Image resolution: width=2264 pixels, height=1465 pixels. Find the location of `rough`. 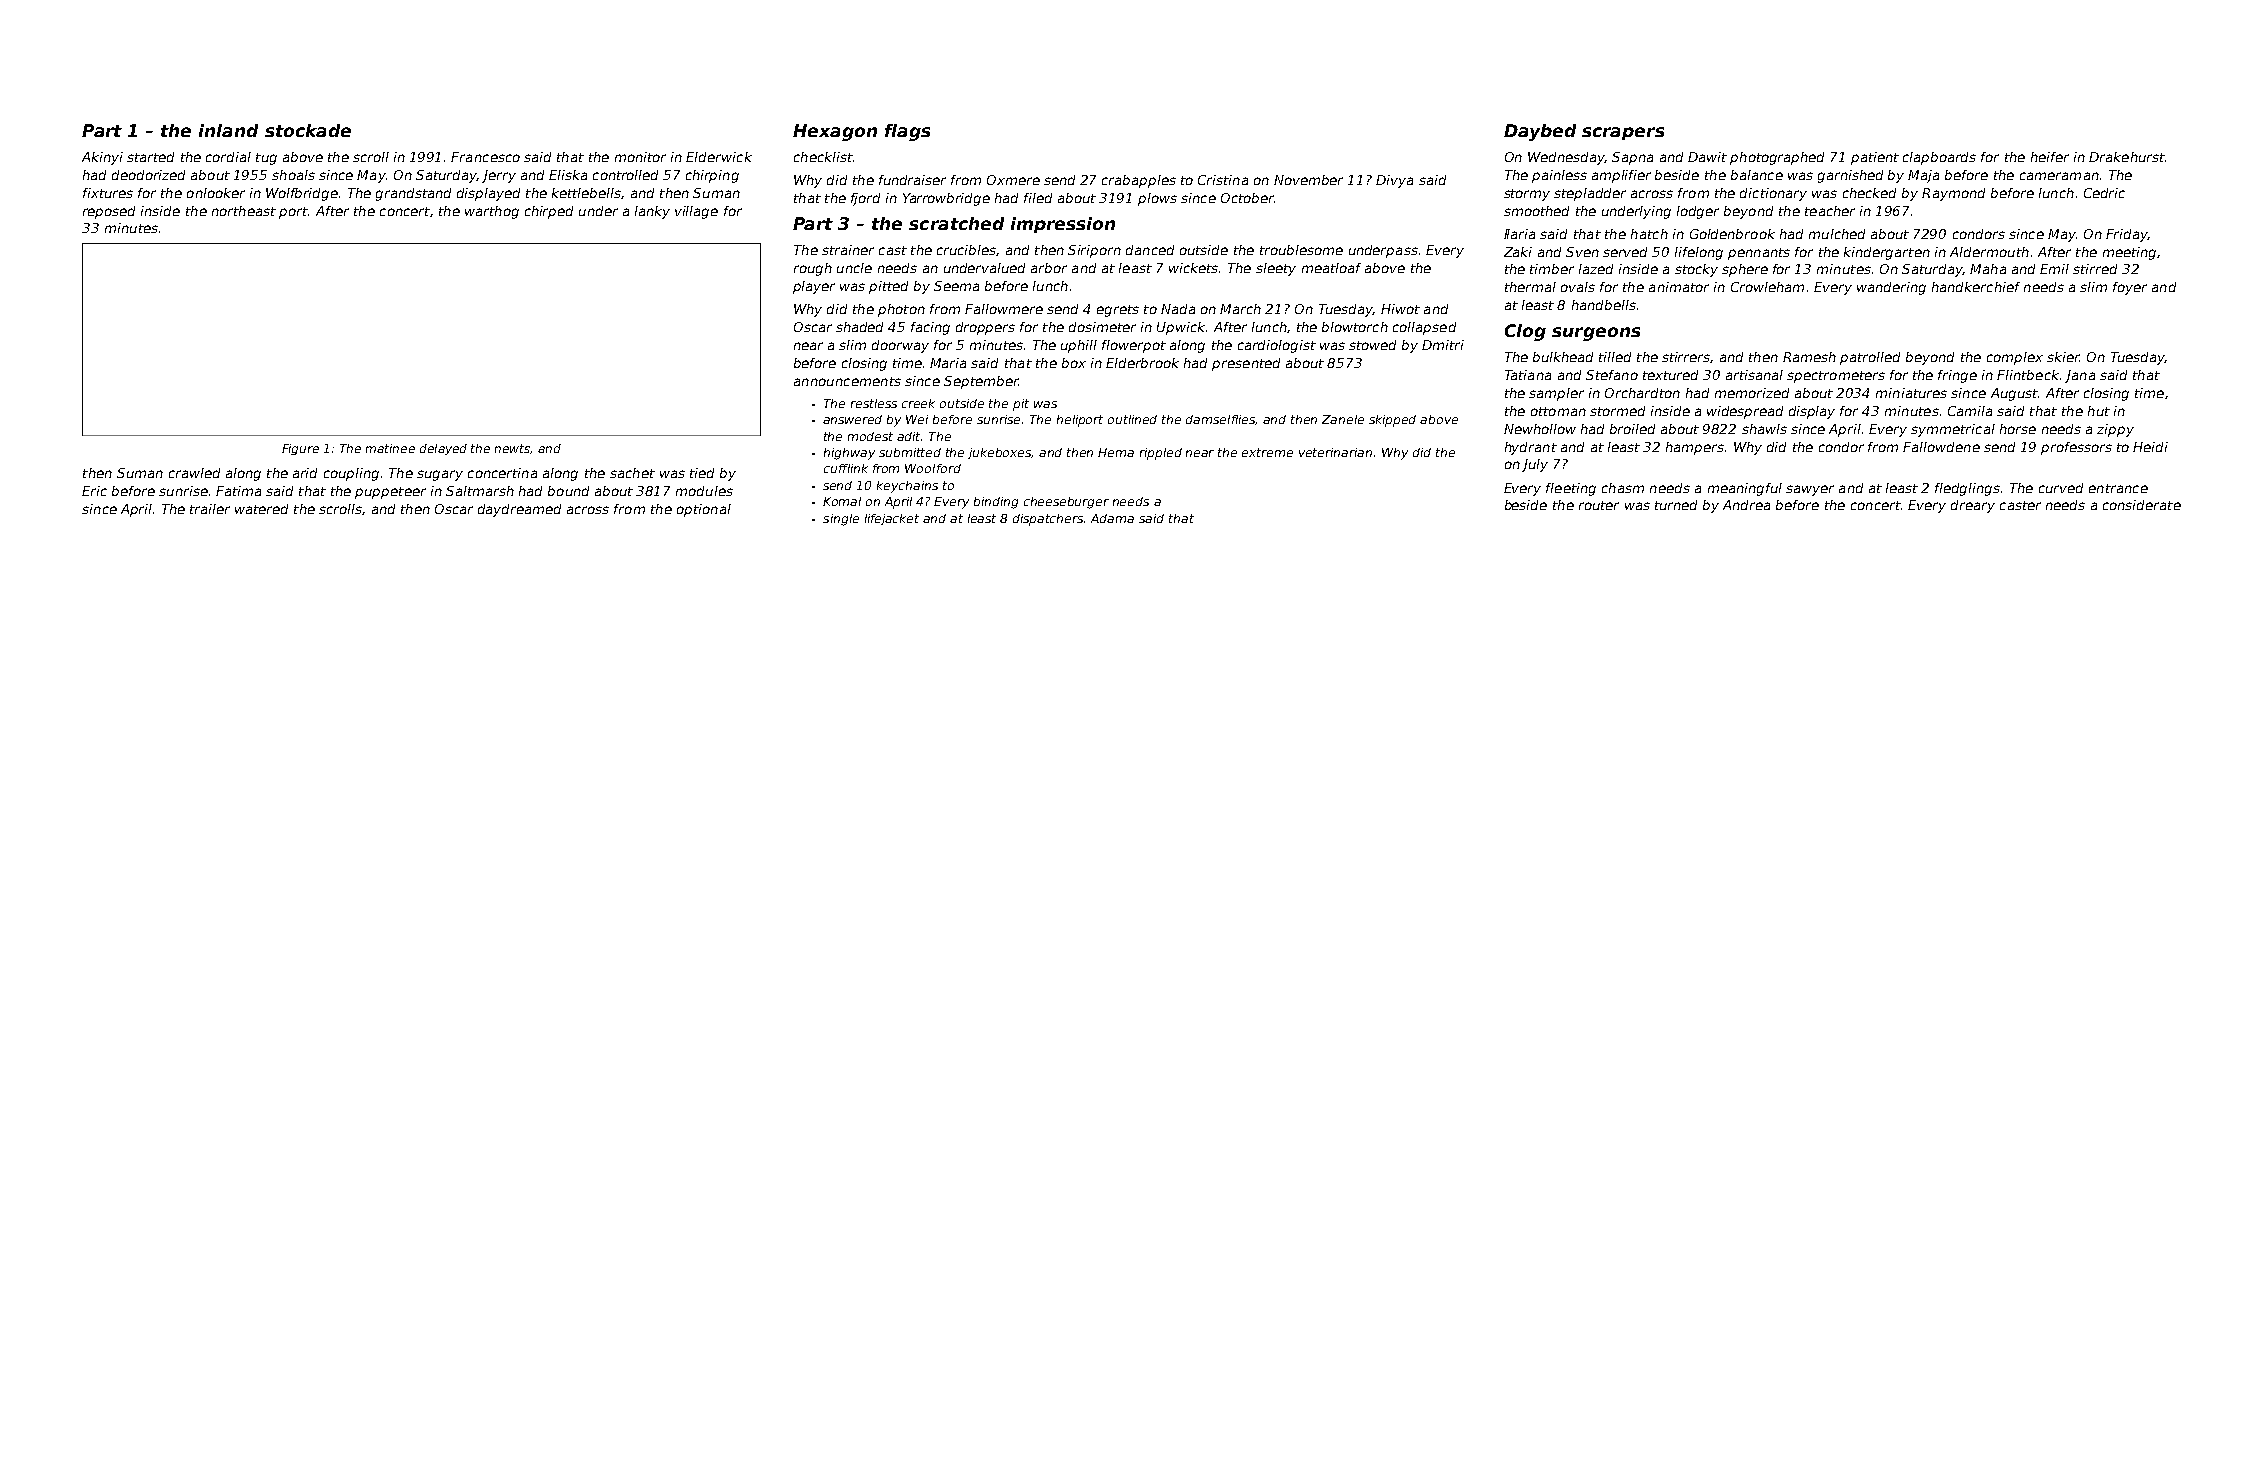

rough is located at coordinates (813, 269).
